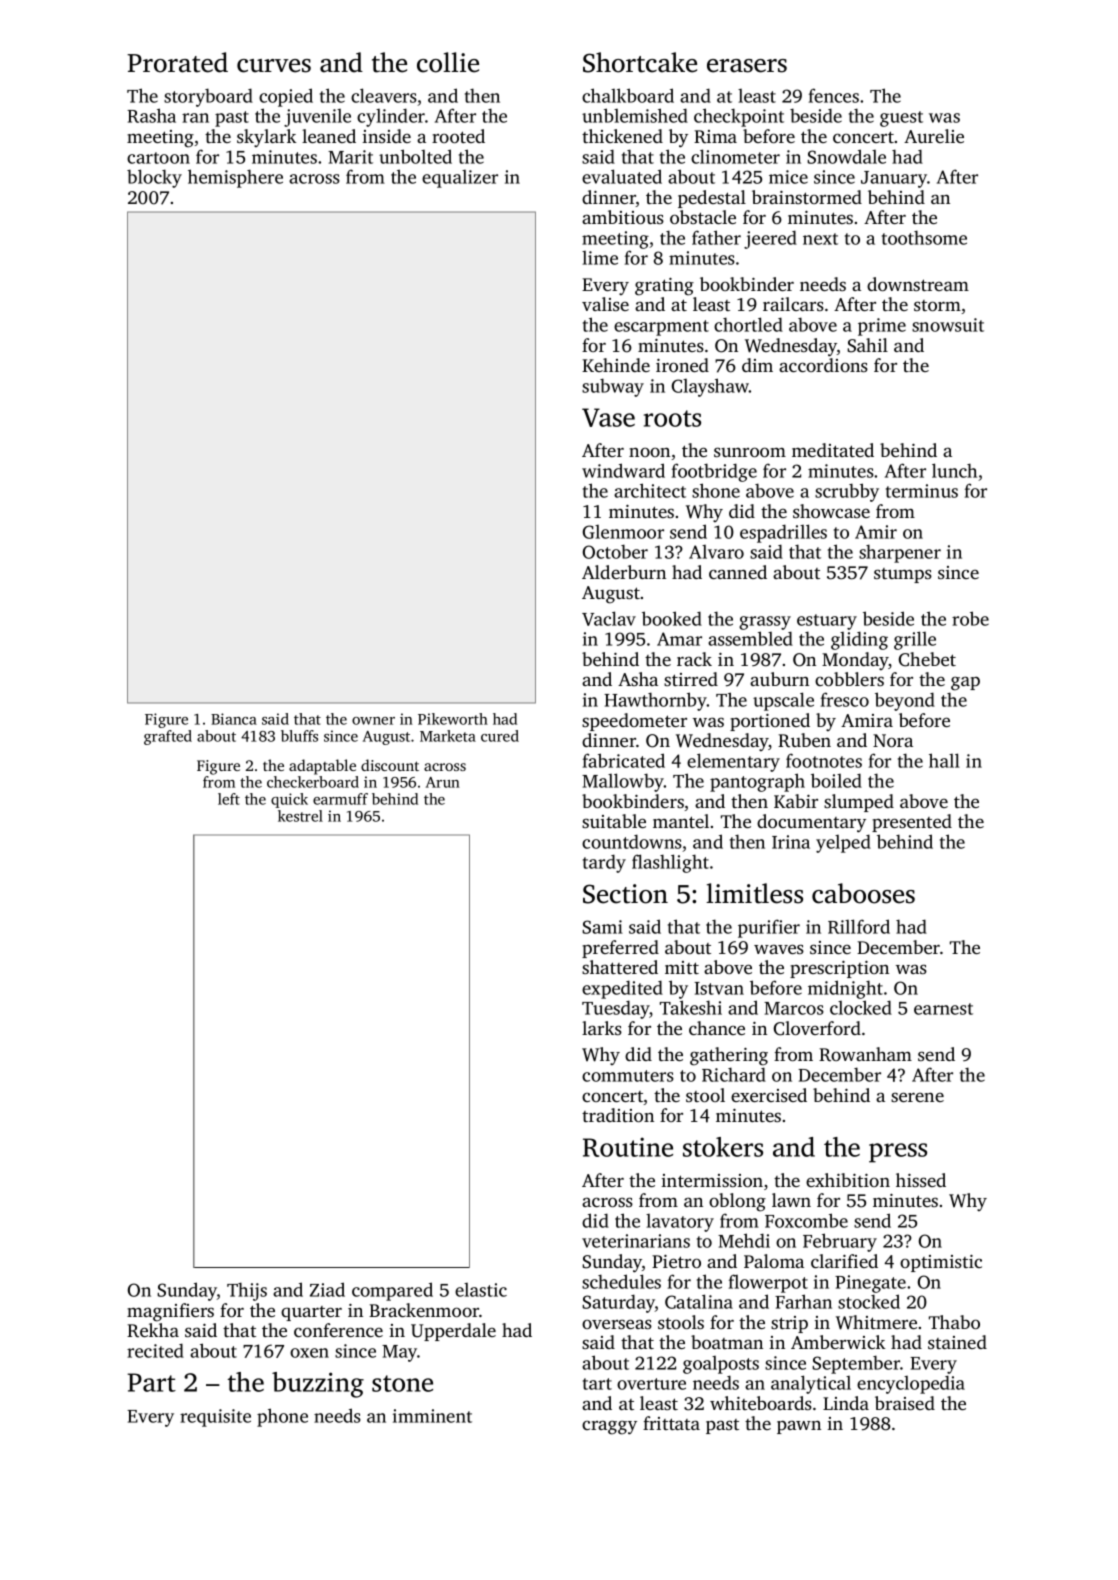 The height and width of the screenshot is (1580, 1118). Describe the element at coordinates (757, 365) in the screenshot. I see `dim` at that location.
